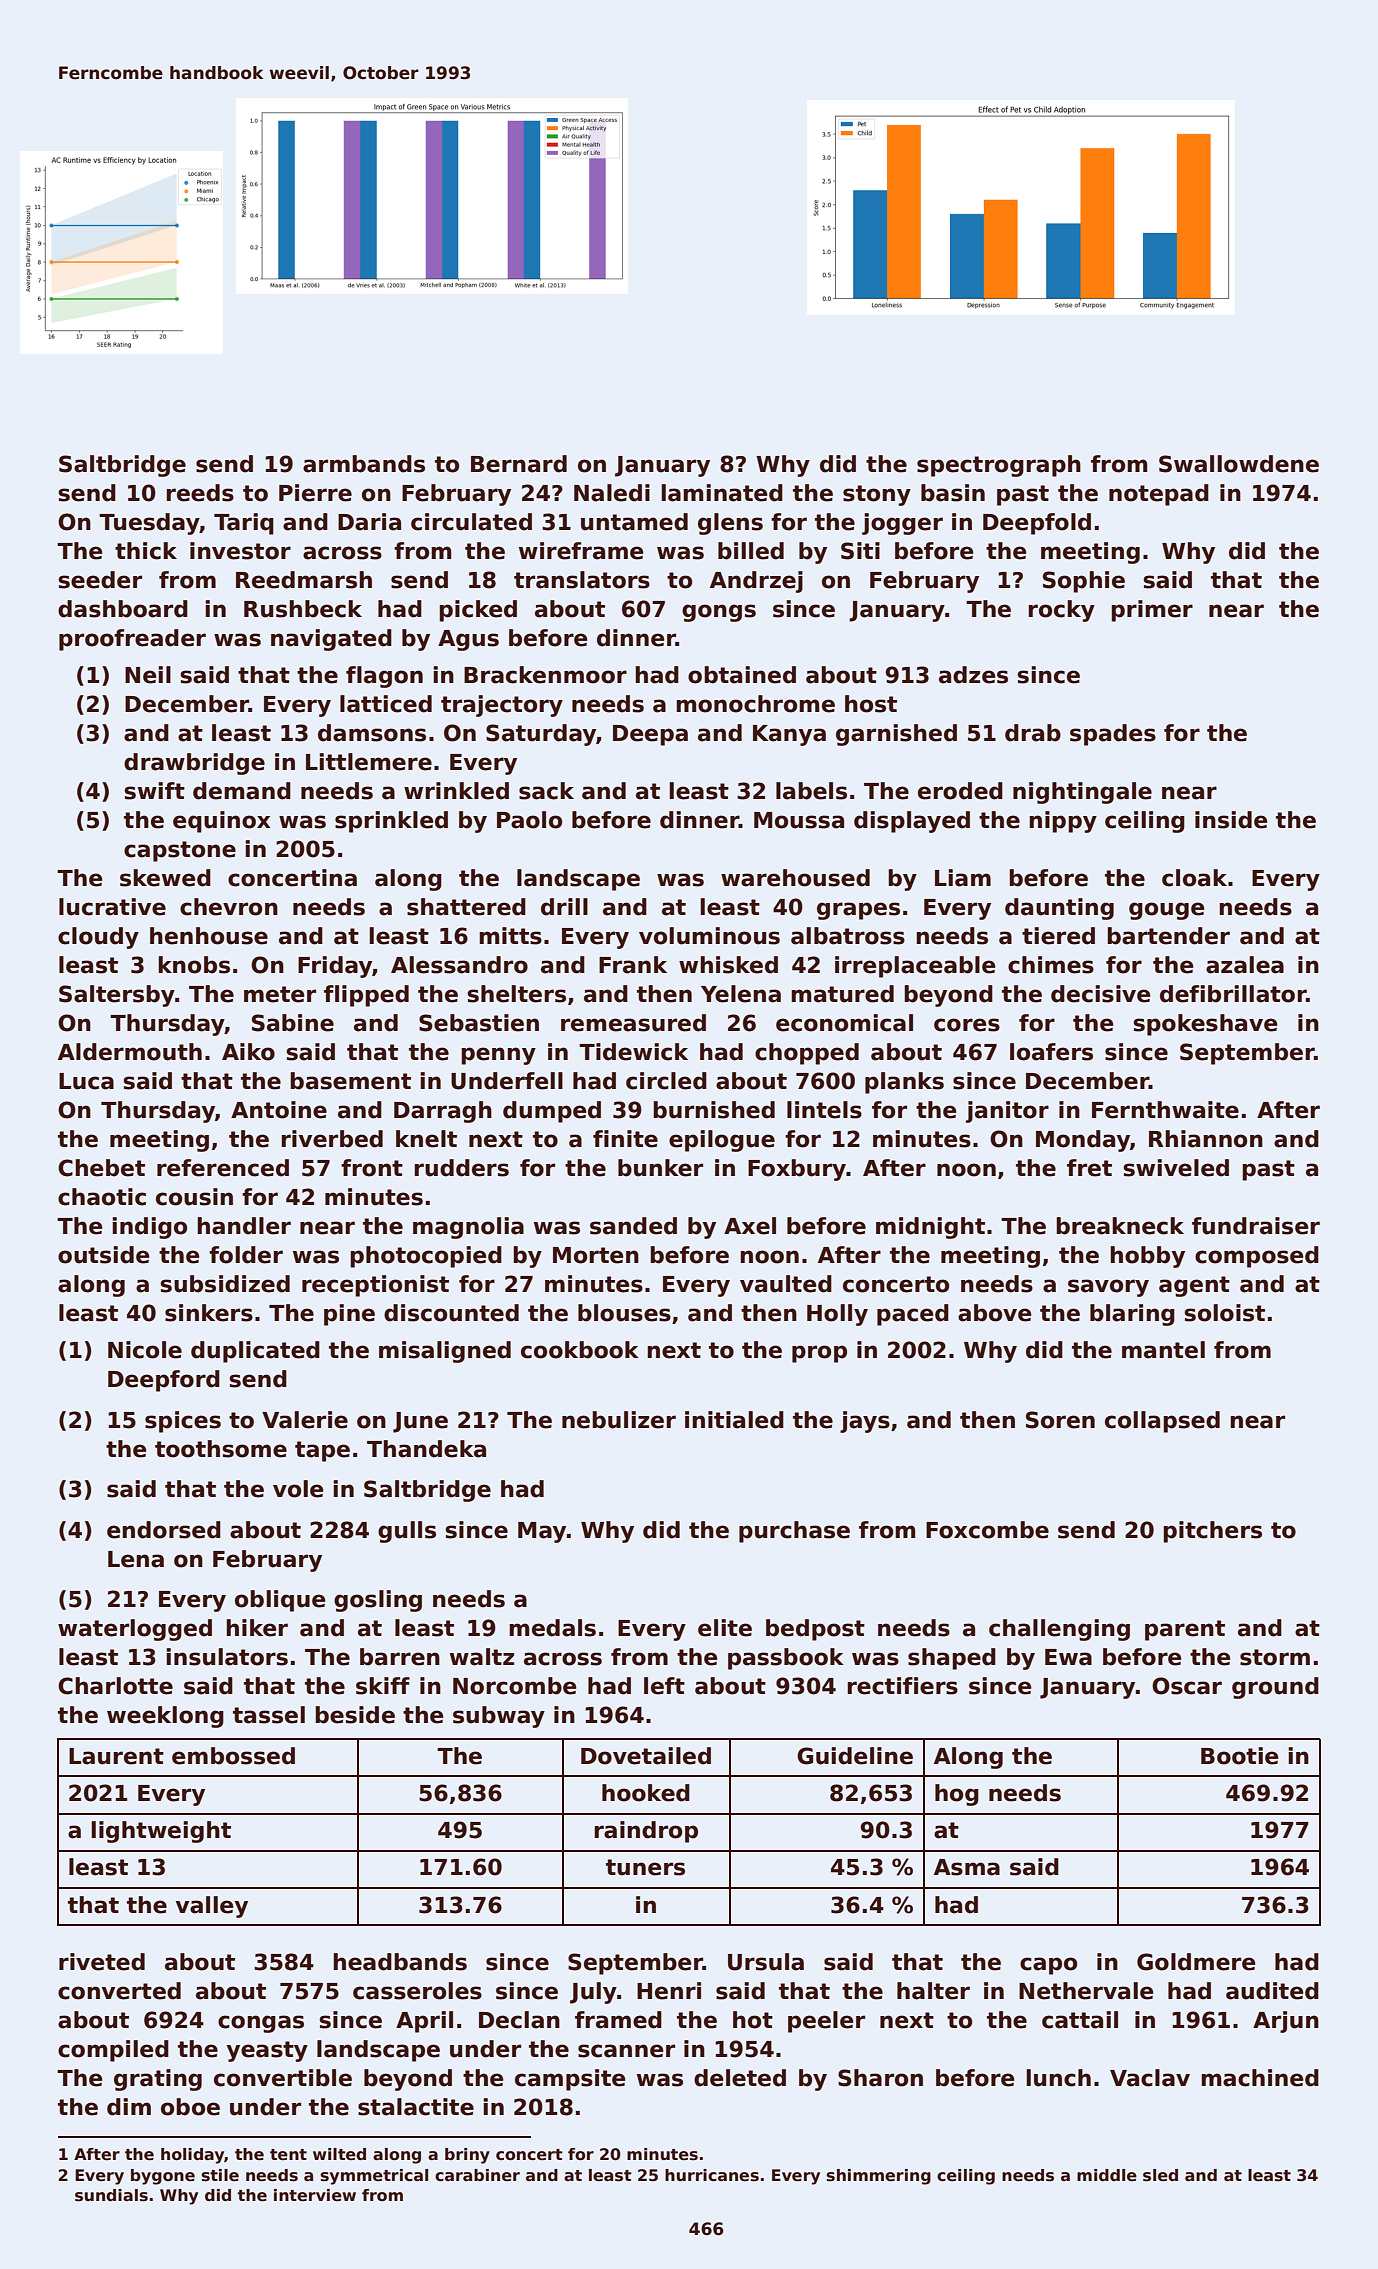 The image size is (1378, 2269). I want to click on Morten, so click(596, 1255).
